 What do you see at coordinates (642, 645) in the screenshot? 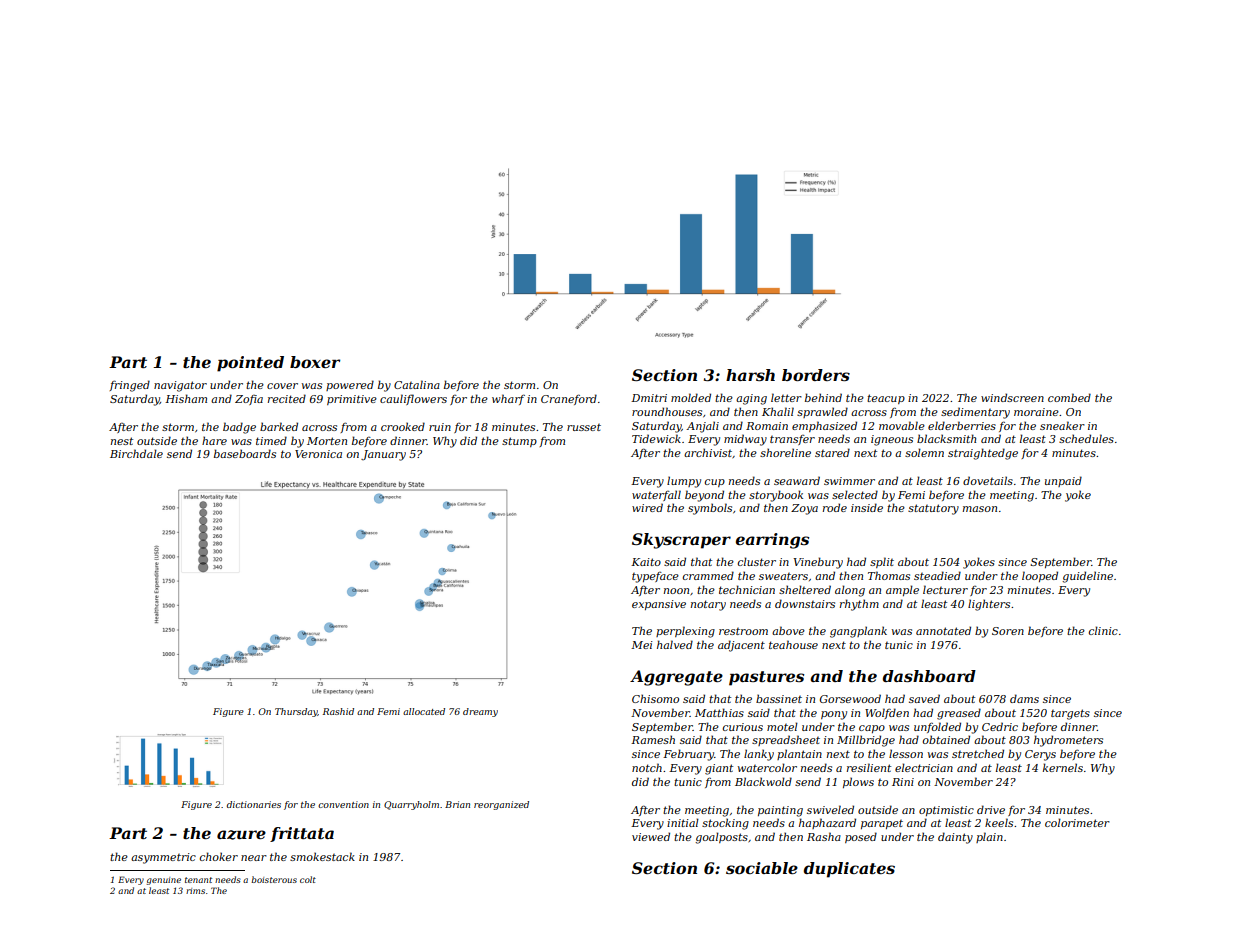
I see `Mei` at bounding box center [642, 645].
